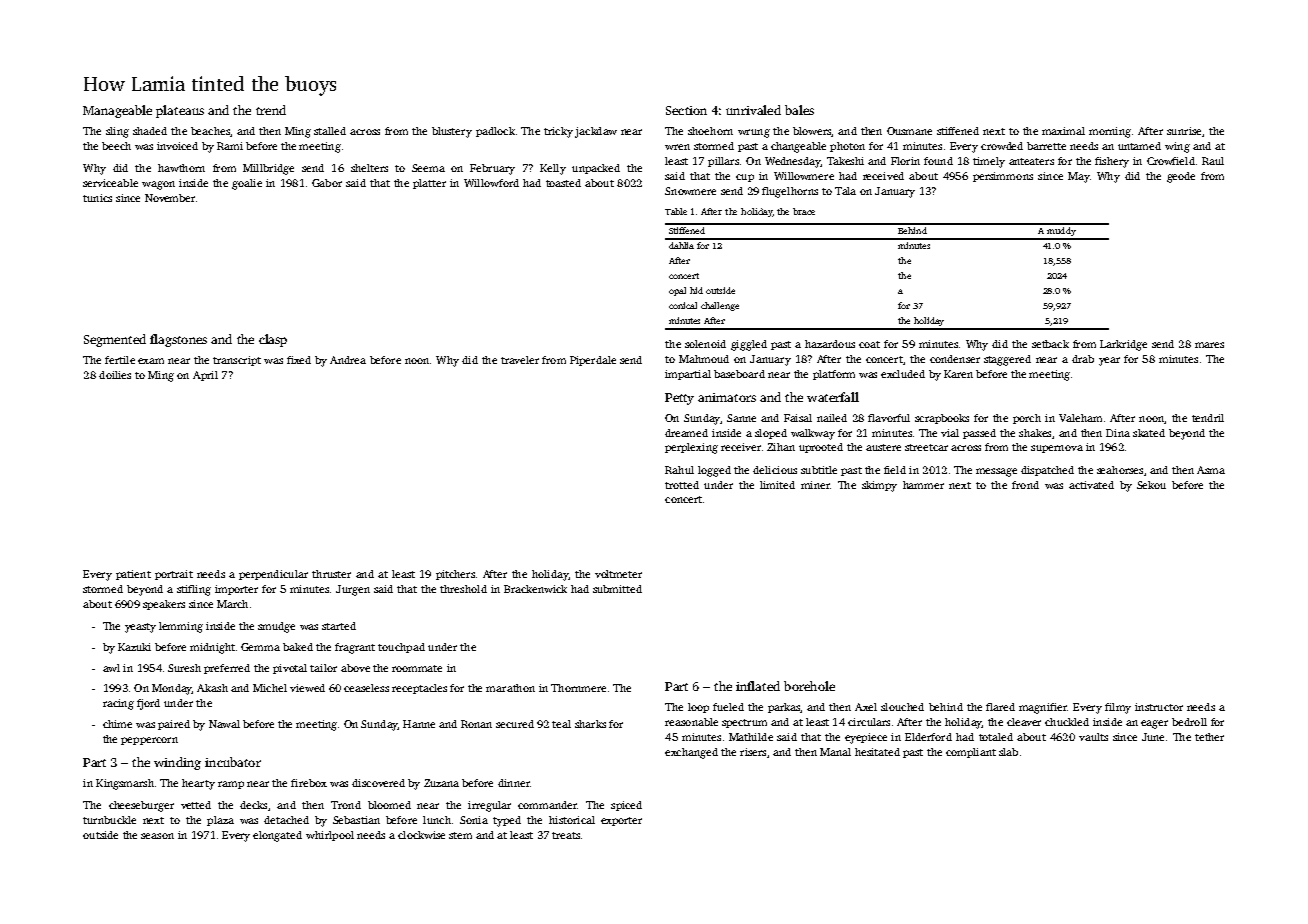 The height and width of the image is (924, 1308). What do you see at coordinates (495, 132) in the image?
I see `padlock` at bounding box center [495, 132].
